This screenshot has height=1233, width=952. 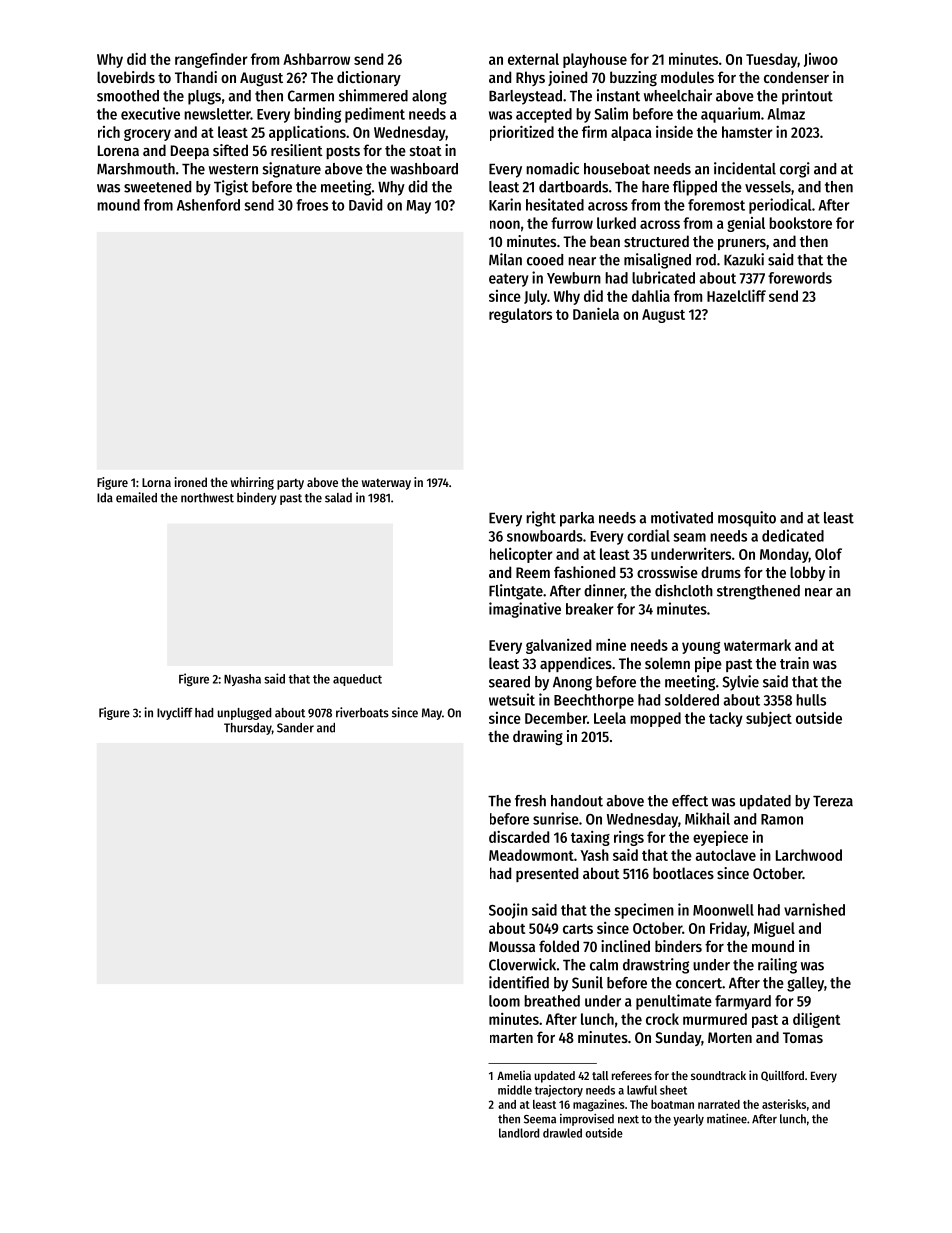 I want to click on mosquito, so click(x=747, y=519).
